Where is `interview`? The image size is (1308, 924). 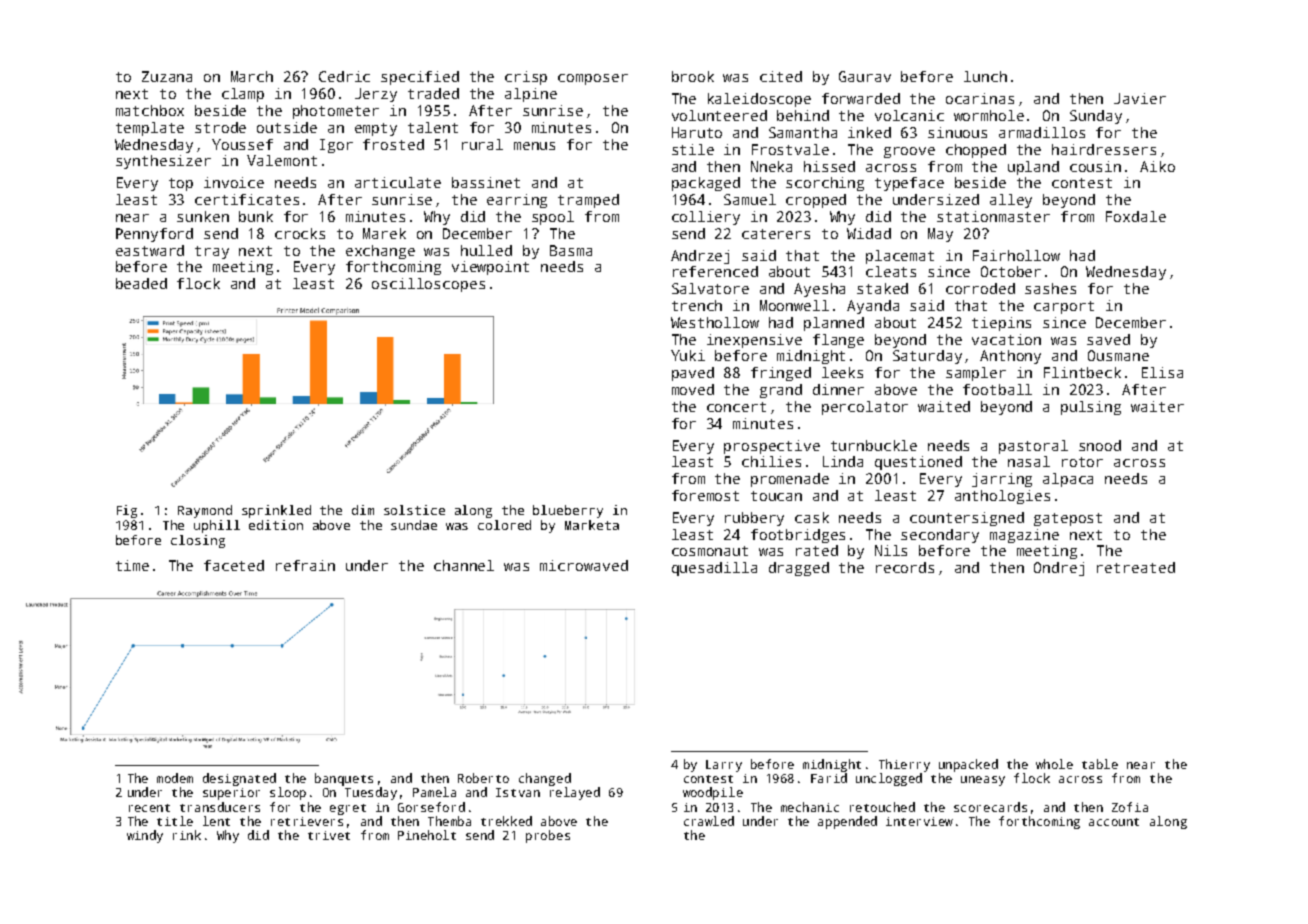 interview is located at coordinates (919, 821).
